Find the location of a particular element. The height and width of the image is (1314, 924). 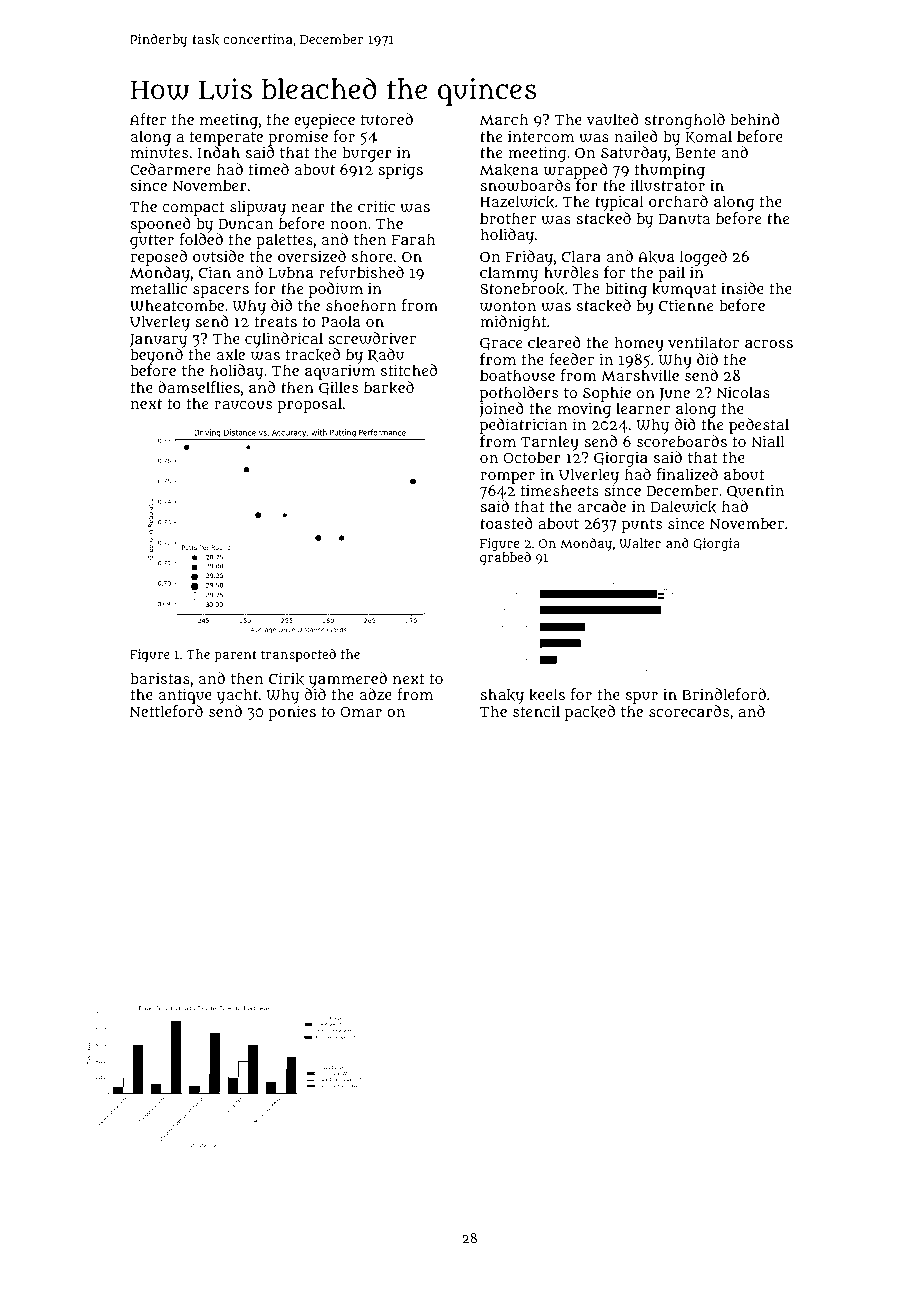

parent is located at coordinates (236, 656).
